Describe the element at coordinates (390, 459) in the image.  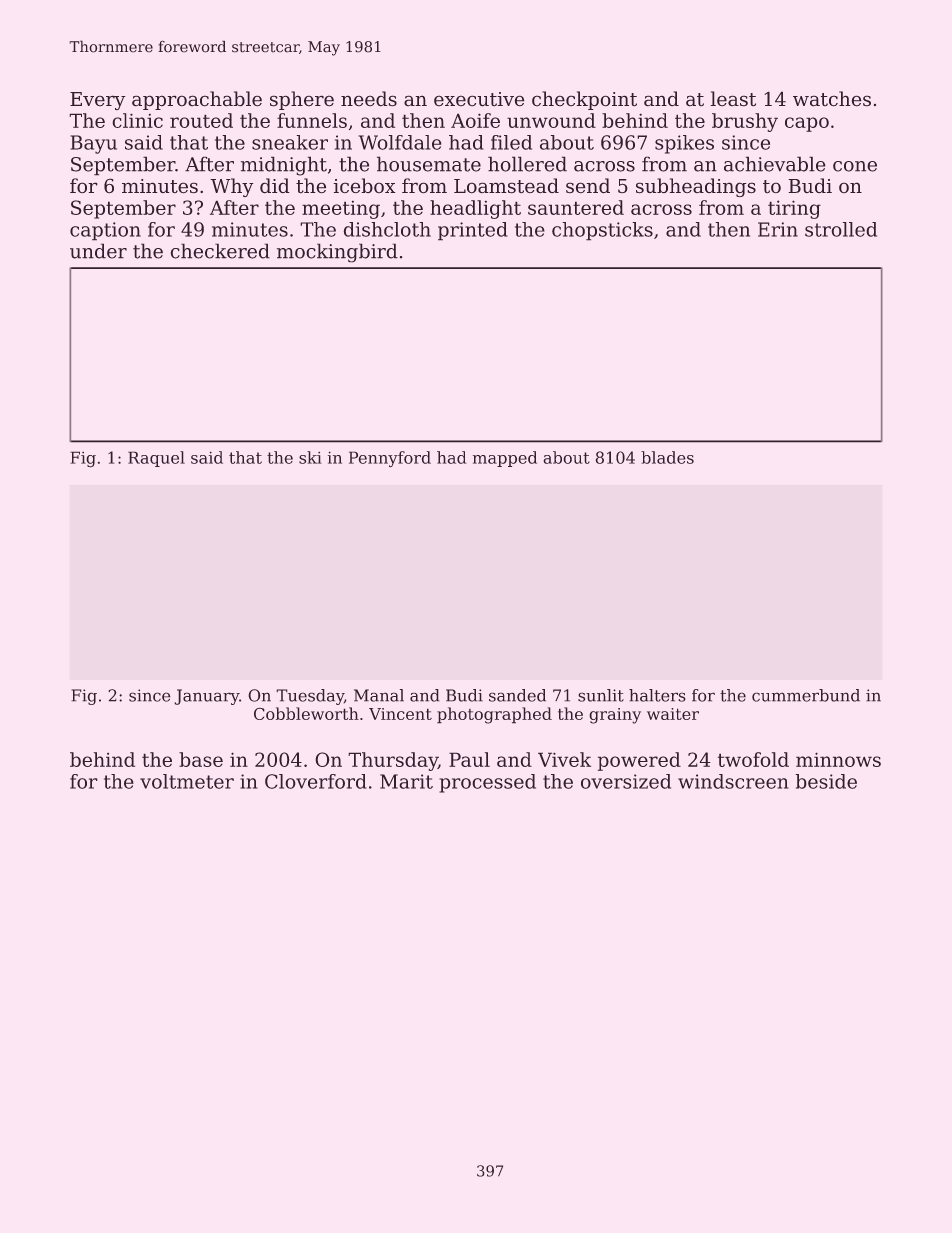
I see `Pennyford` at that location.
